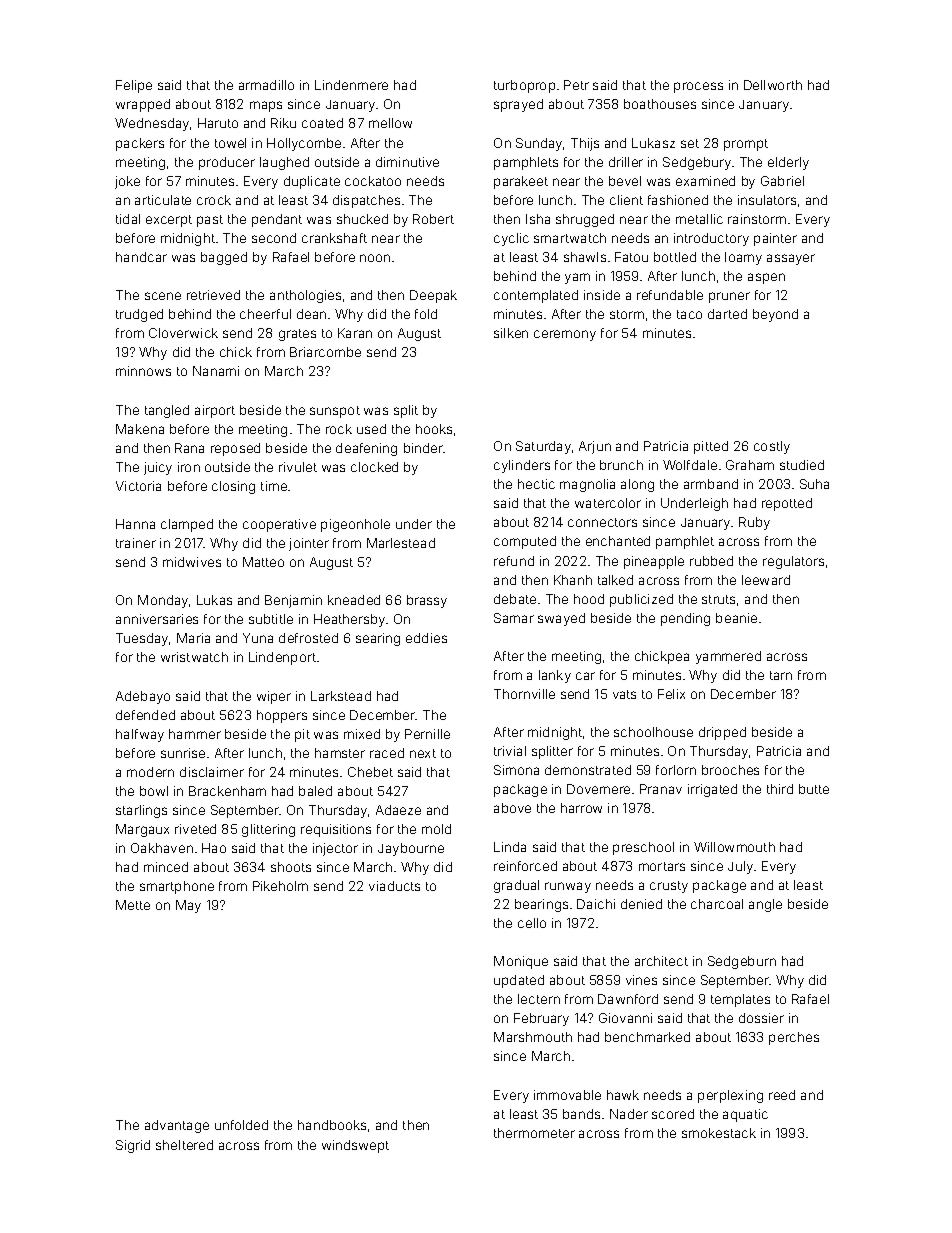 The height and width of the page is (1233, 952). What do you see at coordinates (177, 1126) in the page?
I see `advantage` at bounding box center [177, 1126].
